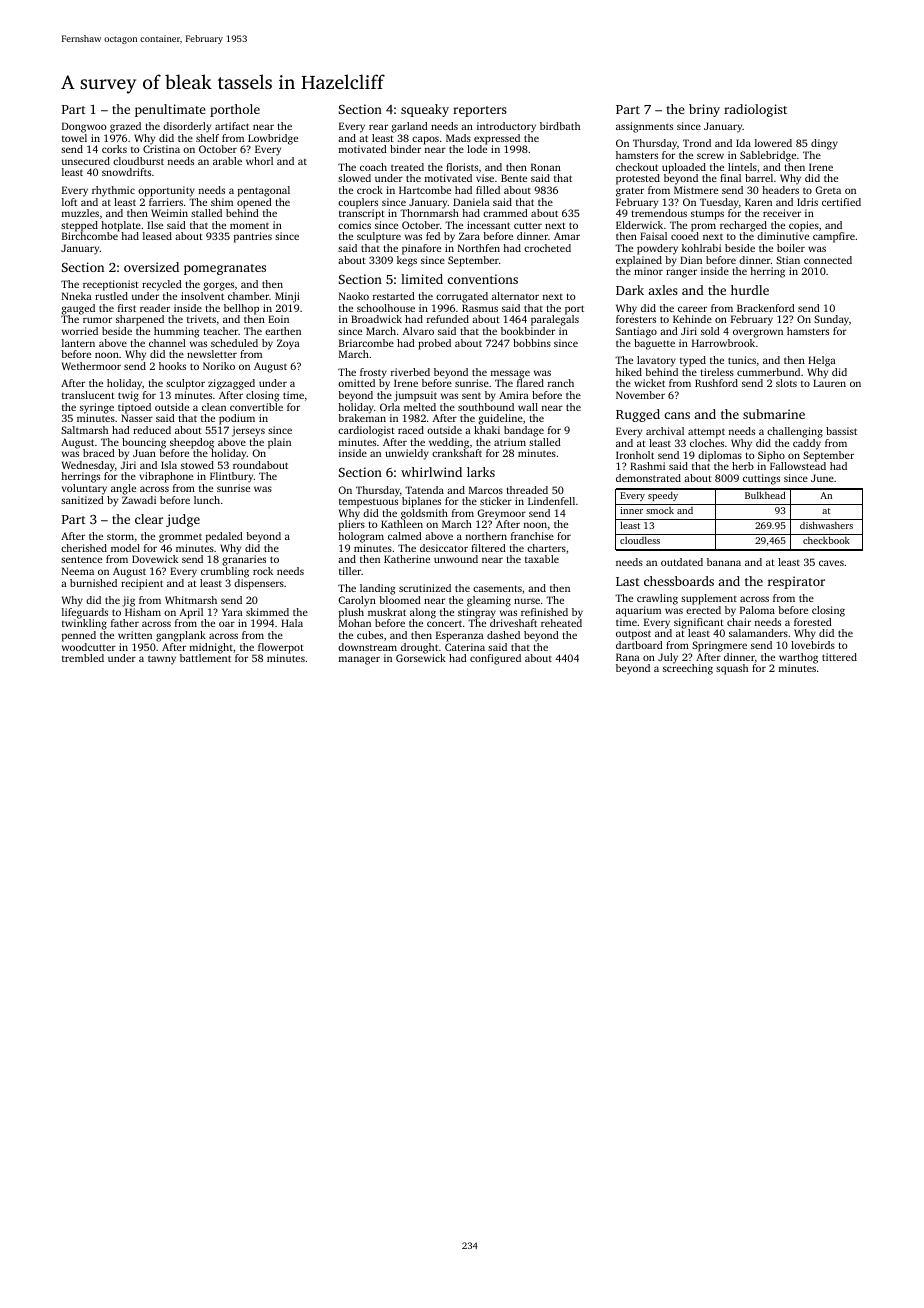 The image size is (924, 1308). I want to click on arable, so click(227, 161).
